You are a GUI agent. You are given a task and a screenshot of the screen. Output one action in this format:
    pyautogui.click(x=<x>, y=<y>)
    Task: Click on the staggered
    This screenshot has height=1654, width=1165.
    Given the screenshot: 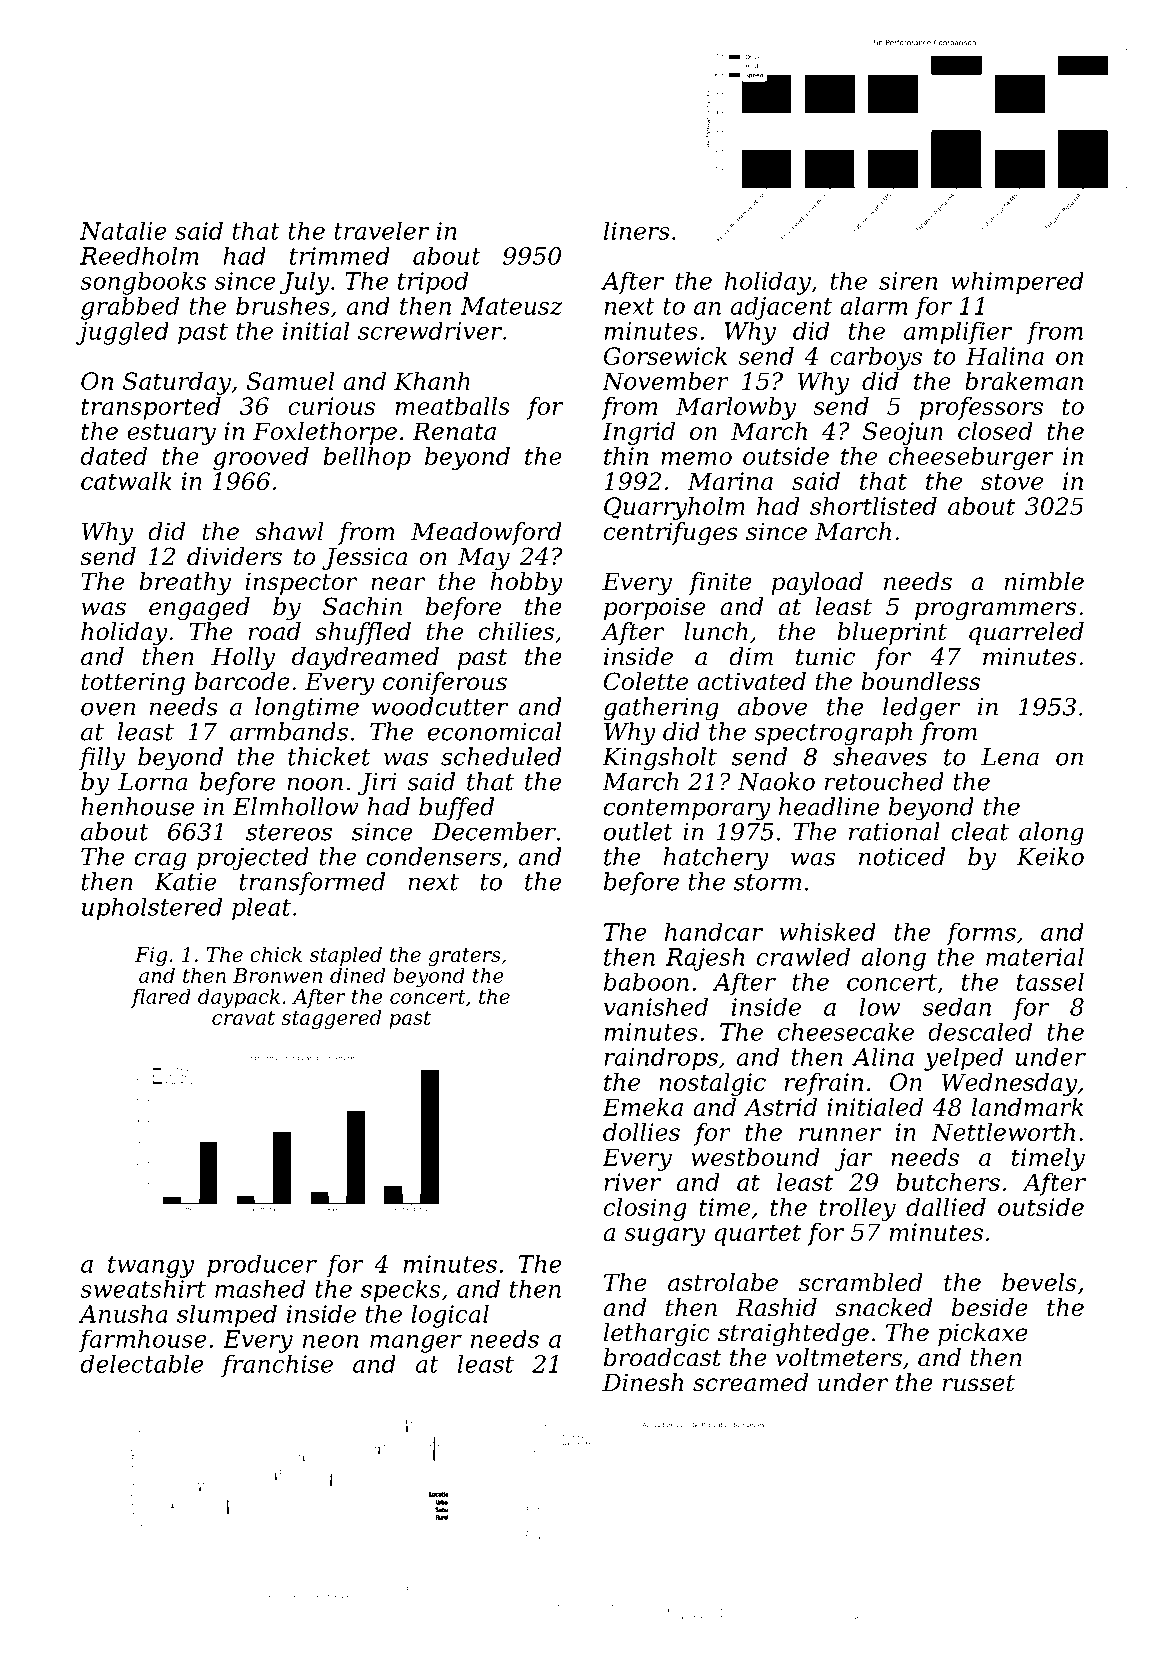 What is the action you would take?
    pyautogui.click(x=331, y=1019)
